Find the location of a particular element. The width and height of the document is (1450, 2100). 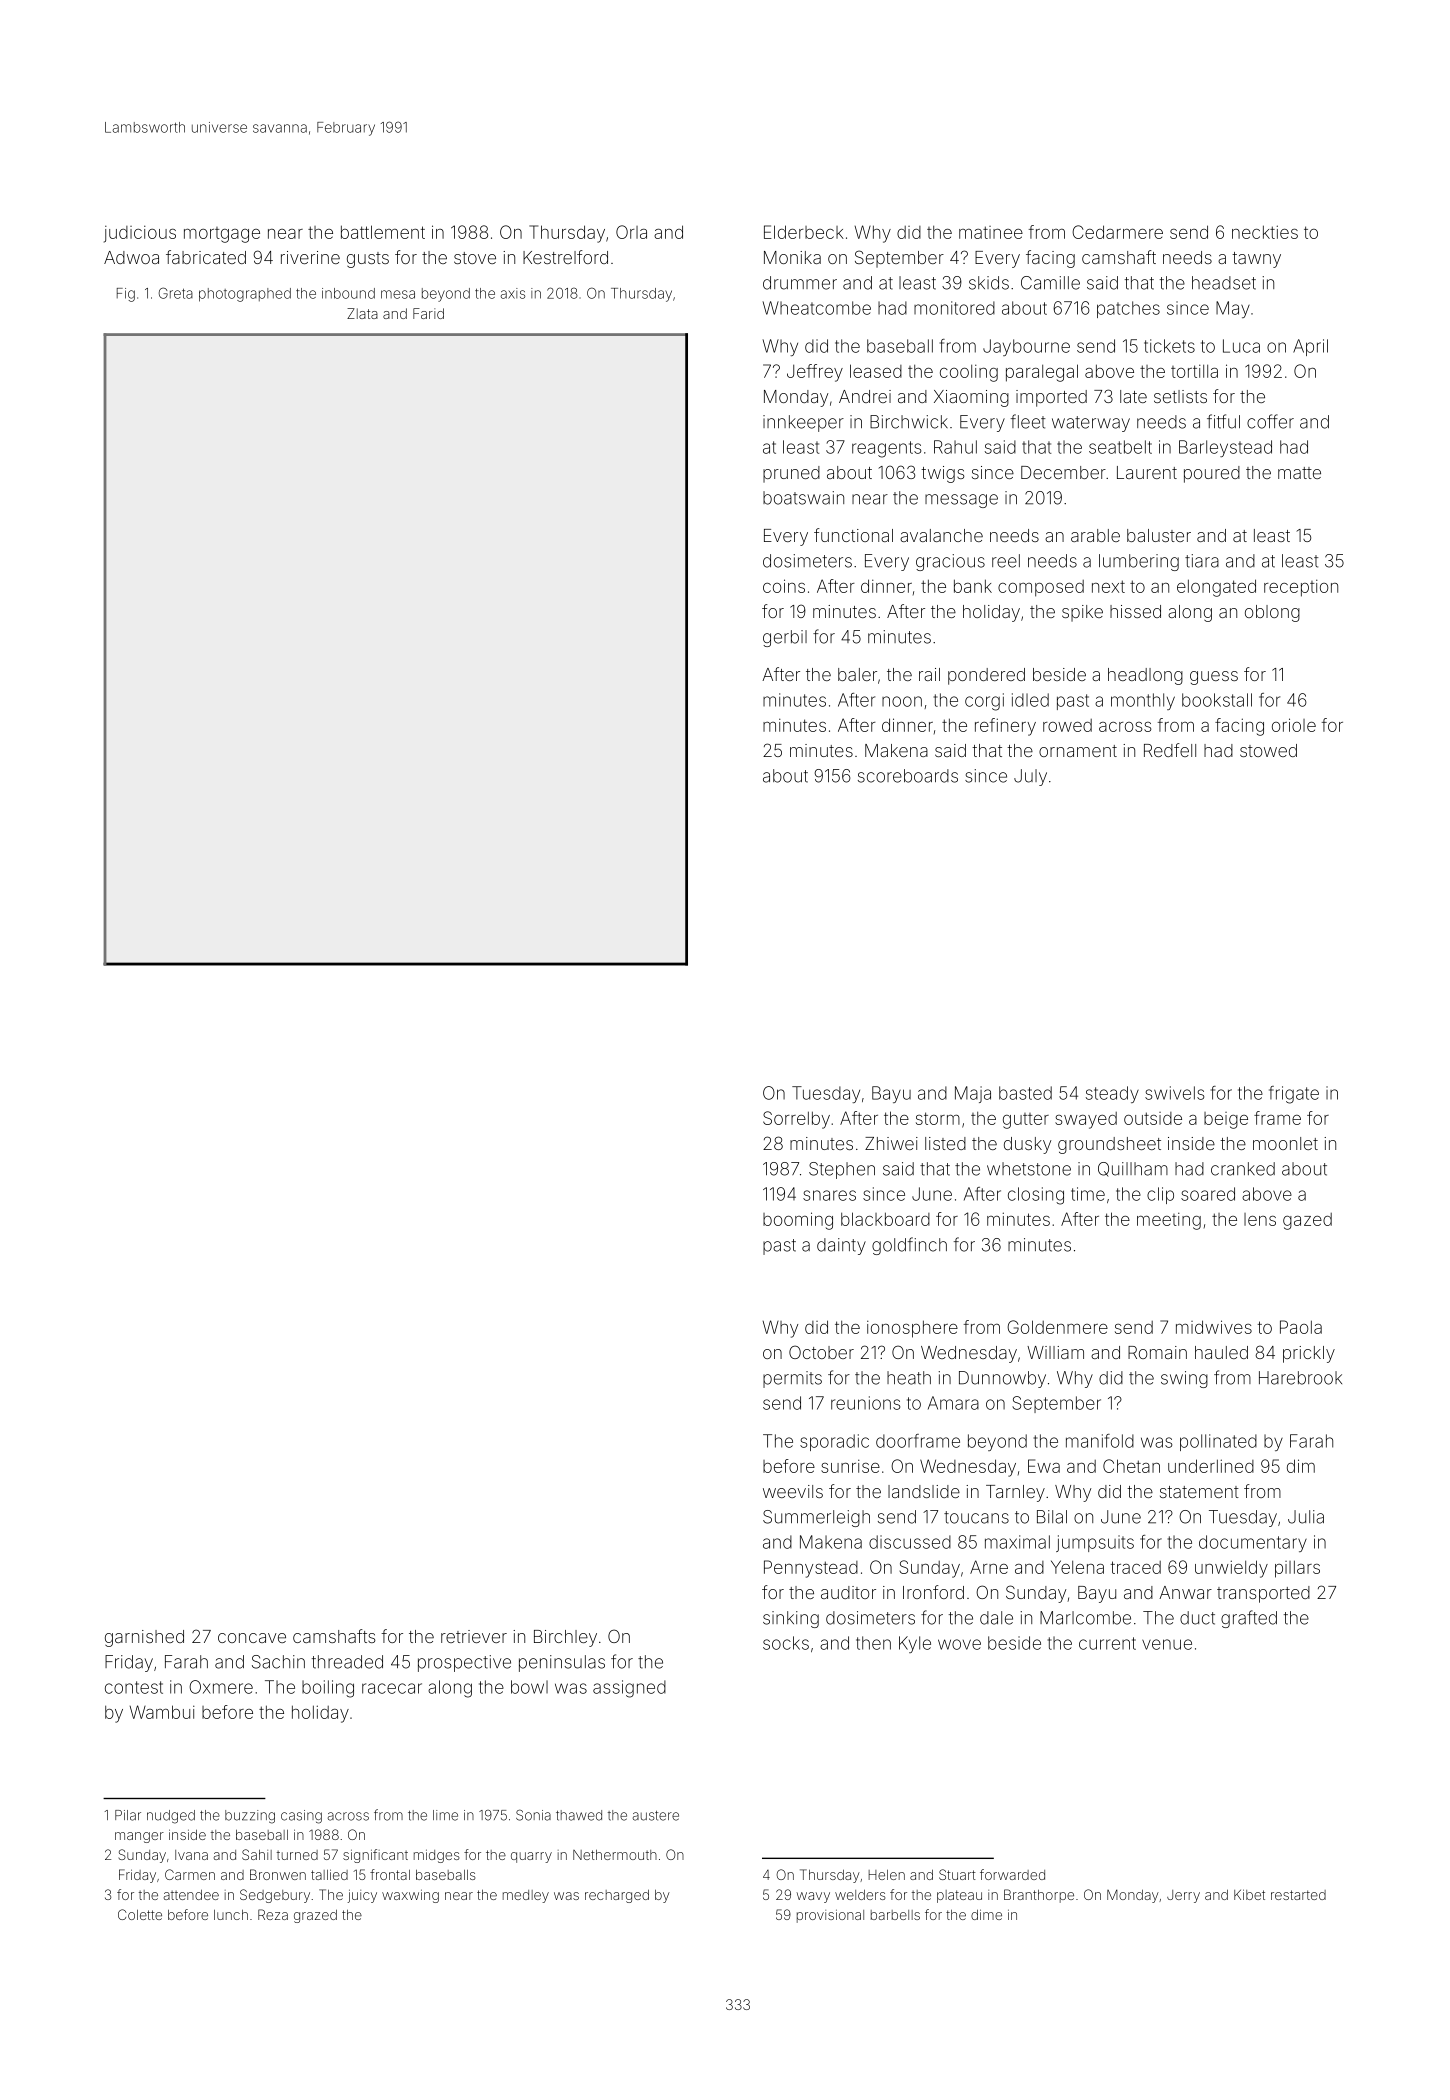

pollinated is located at coordinates (1218, 1442).
